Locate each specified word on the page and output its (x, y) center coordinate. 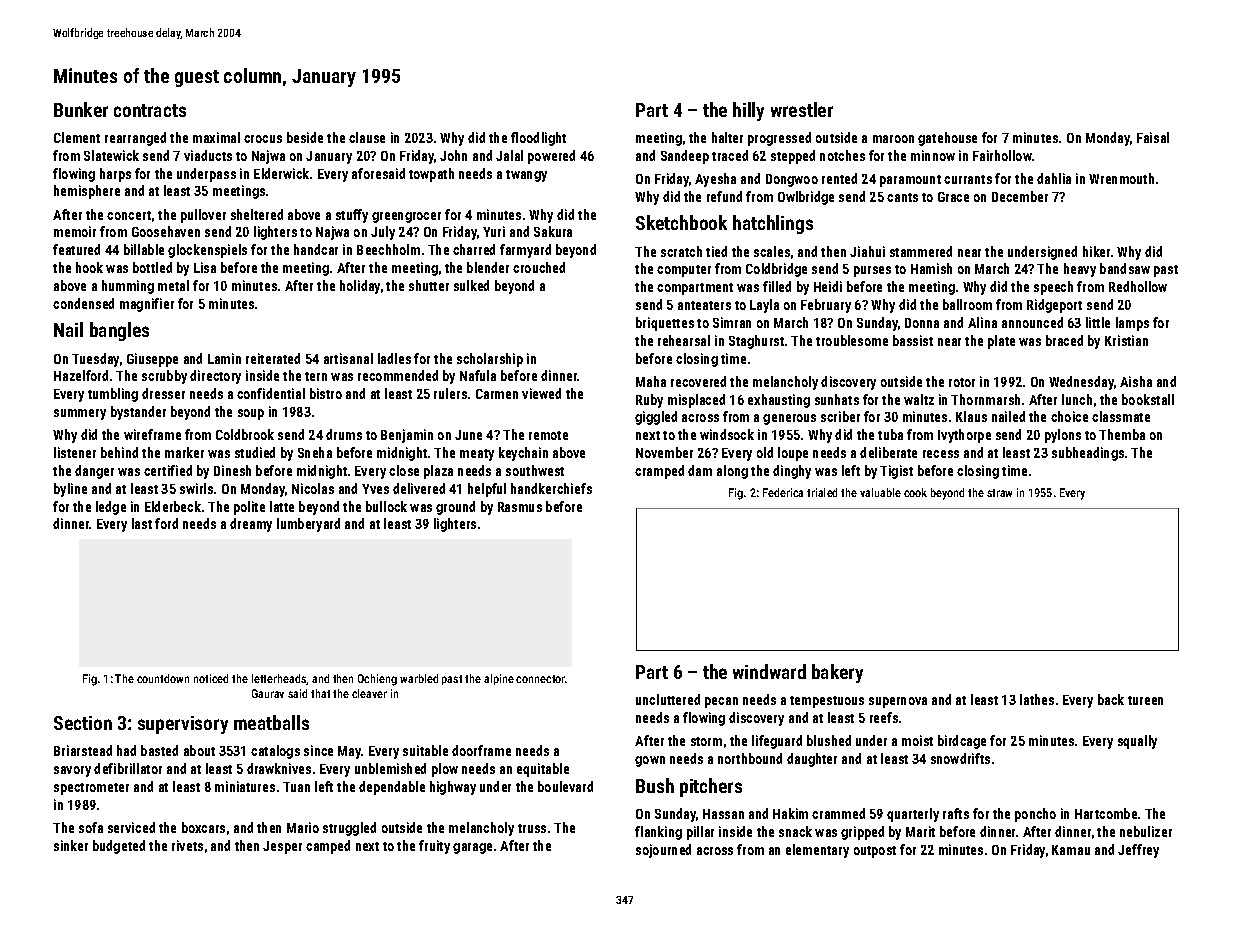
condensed (83, 303)
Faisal (1153, 137)
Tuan (296, 787)
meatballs (271, 722)
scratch (681, 251)
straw (999, 493)
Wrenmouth (1121, 178)
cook (915, 492)
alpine (499, 679)
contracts (150, 110)
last (142, 523)
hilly (748, 111)
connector (541, 679)
